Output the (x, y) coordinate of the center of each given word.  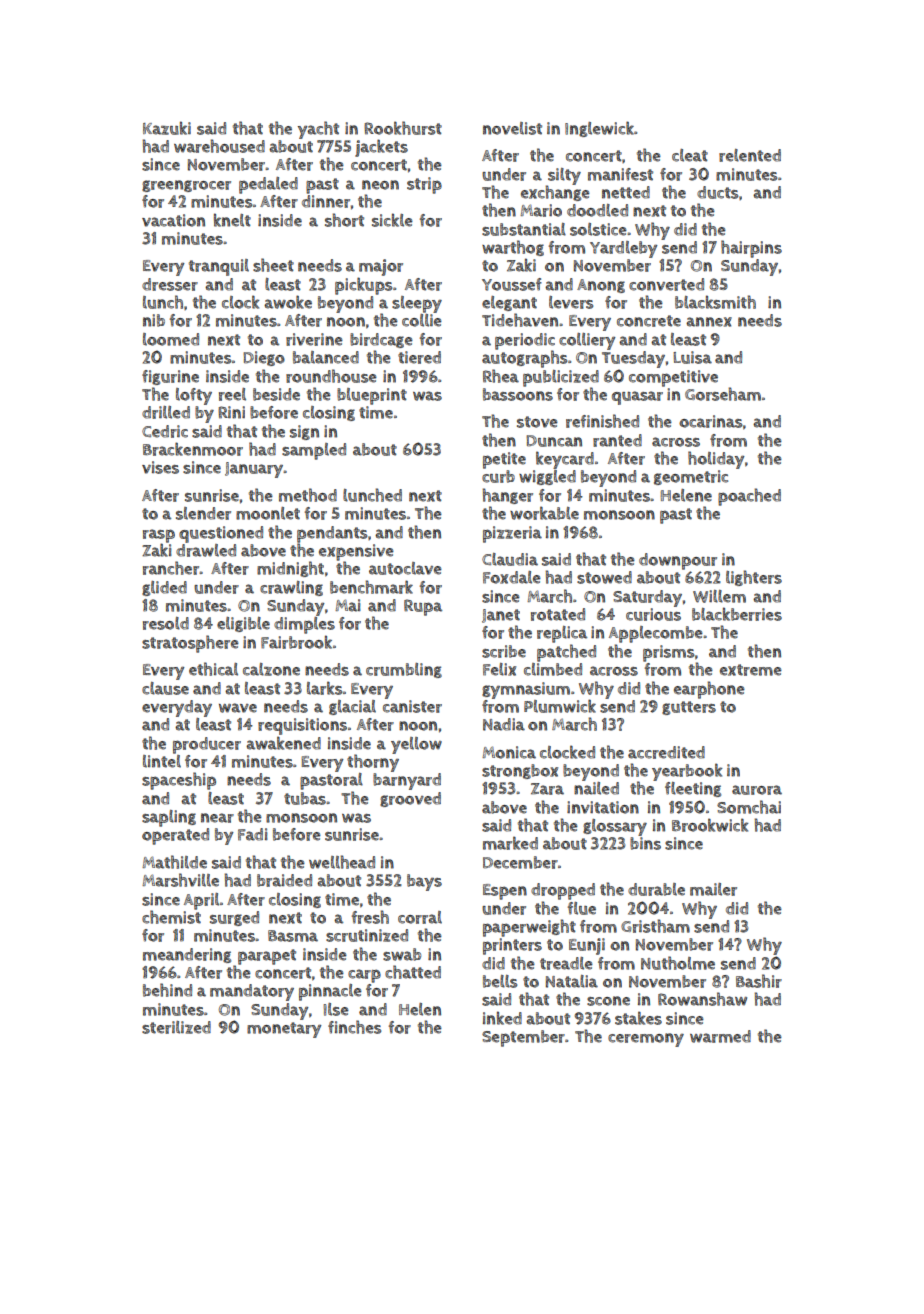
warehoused (219, 146)
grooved (410, 799)
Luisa (692, 357)
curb (498, 476)
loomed (171, 339)
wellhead (342, 862)
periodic (525, 341)
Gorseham (723, 394)
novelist (512, 128)
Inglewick (599, 129)
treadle (566, 963)
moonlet (268, 513)
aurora (757, 790)
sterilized (176, 1027)
